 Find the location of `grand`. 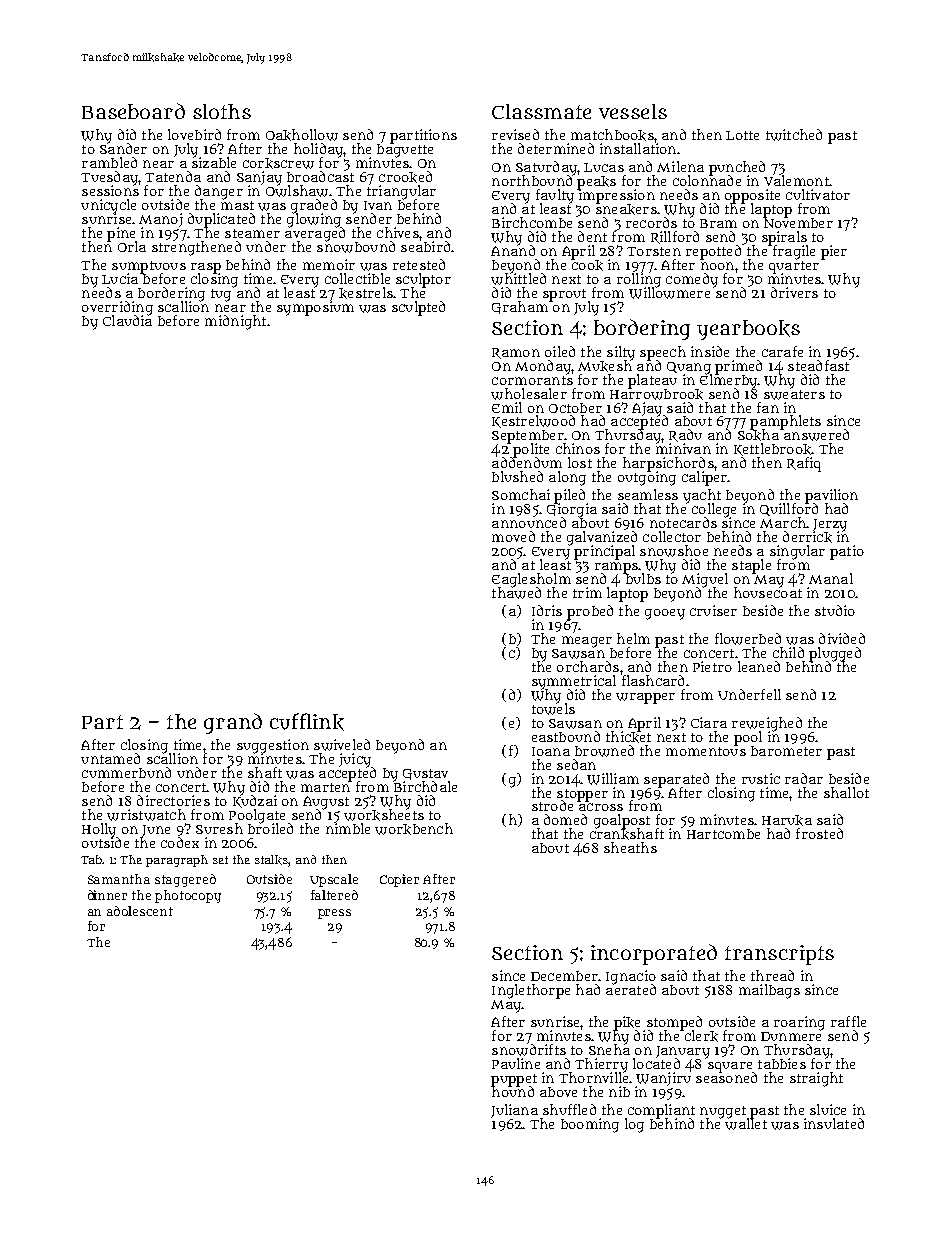

grand is located at coordinates (233, 723).
